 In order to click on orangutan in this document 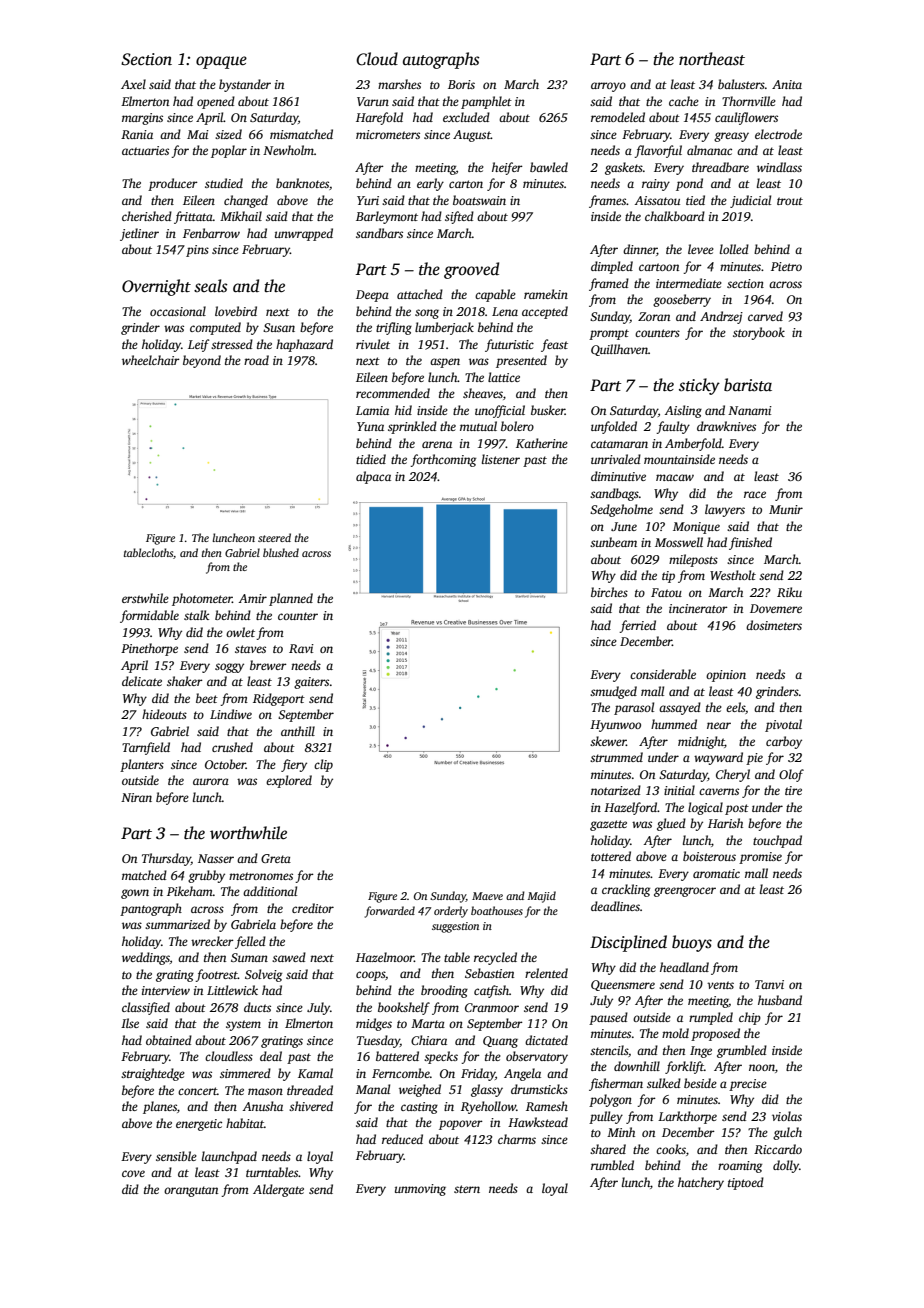, I will do `click(191, 1191)`.
